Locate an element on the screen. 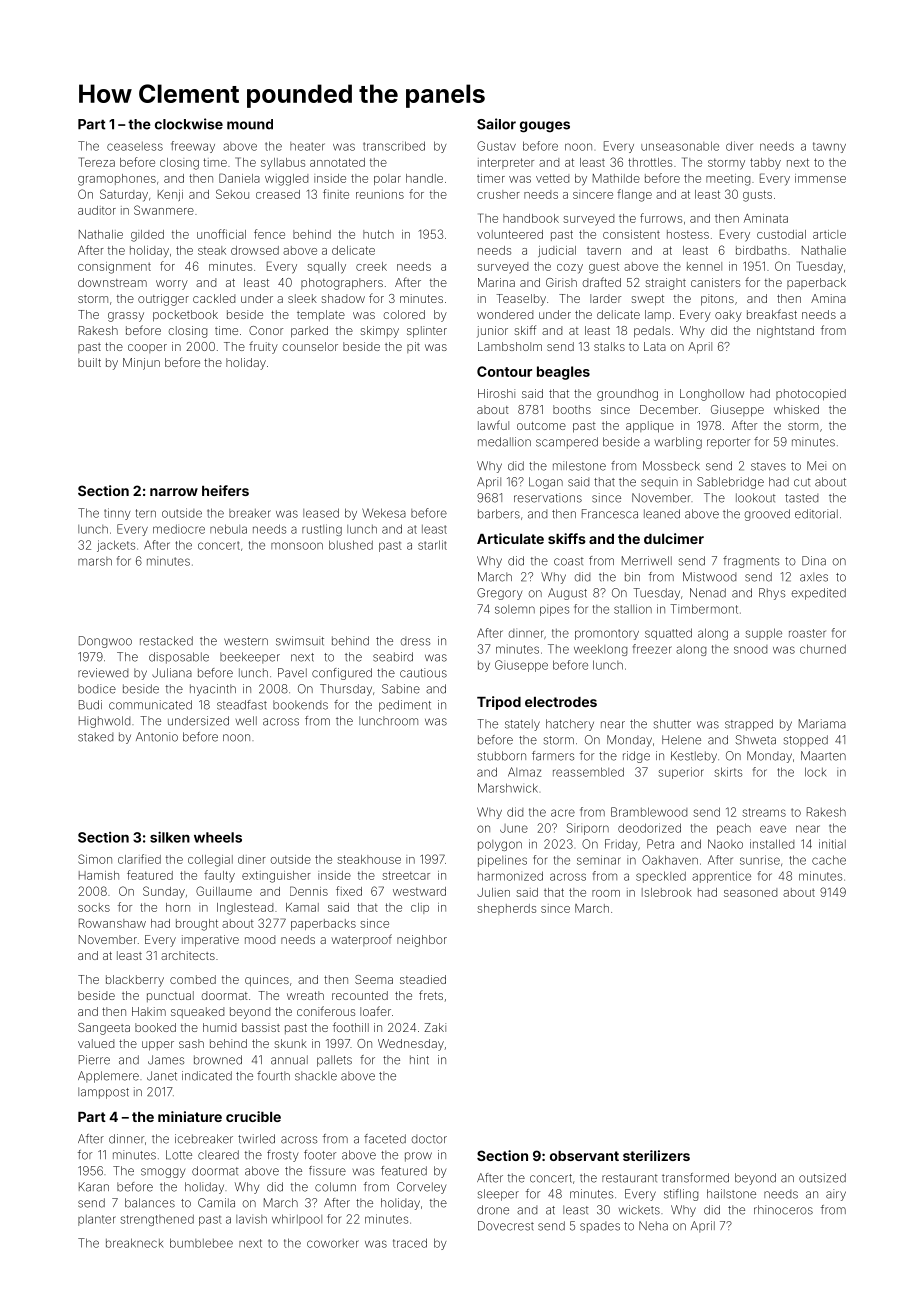  meeting is located at coordinates (728, 180).
